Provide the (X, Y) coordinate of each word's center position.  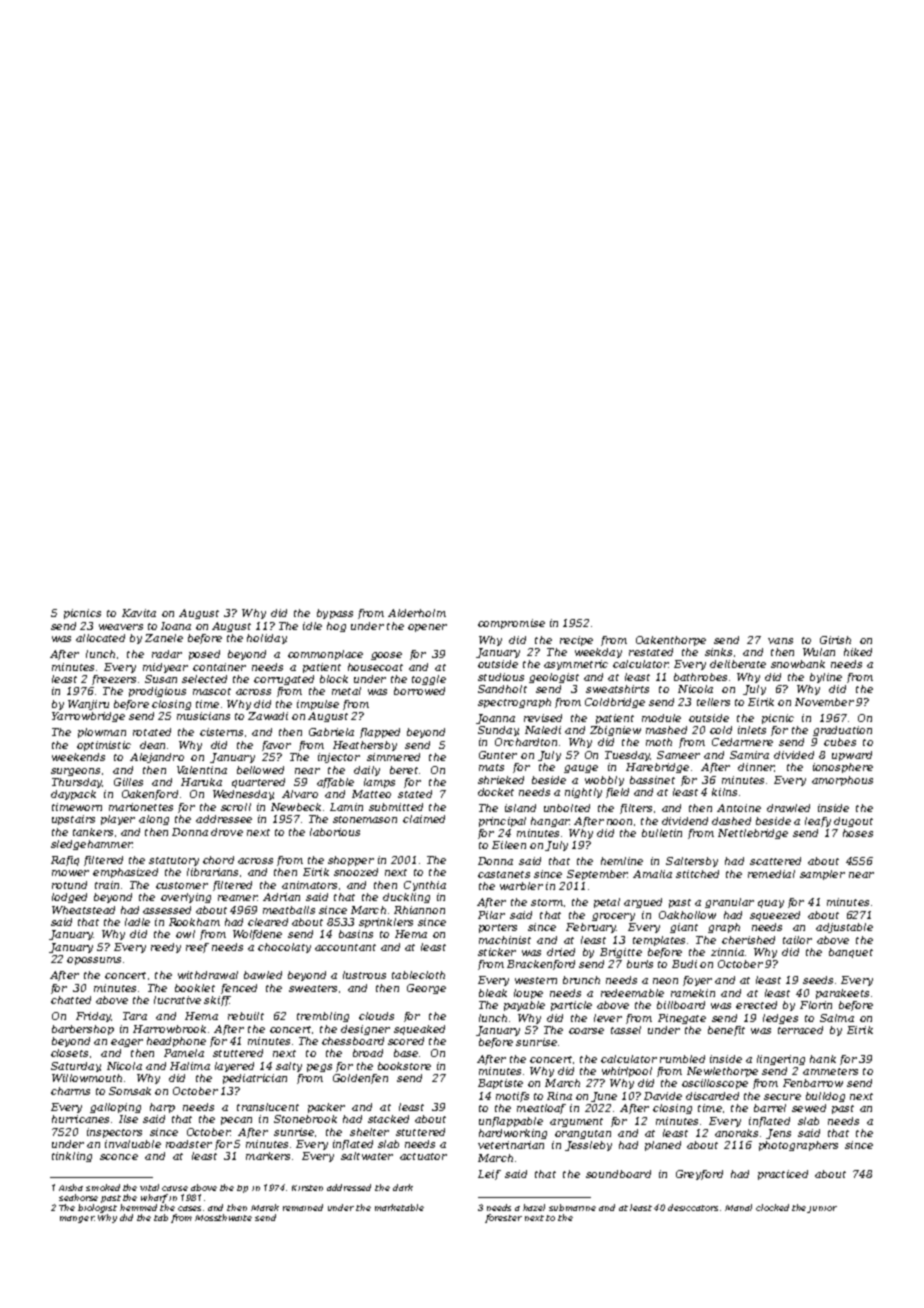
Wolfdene (257, 935)
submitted (396, 807)
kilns (724, 792)
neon (665, 981)
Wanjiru (88, 705)
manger (77, 1219)
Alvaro (300, 794)
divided (794, 755)
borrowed (419, 691)
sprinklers (386, 923)
